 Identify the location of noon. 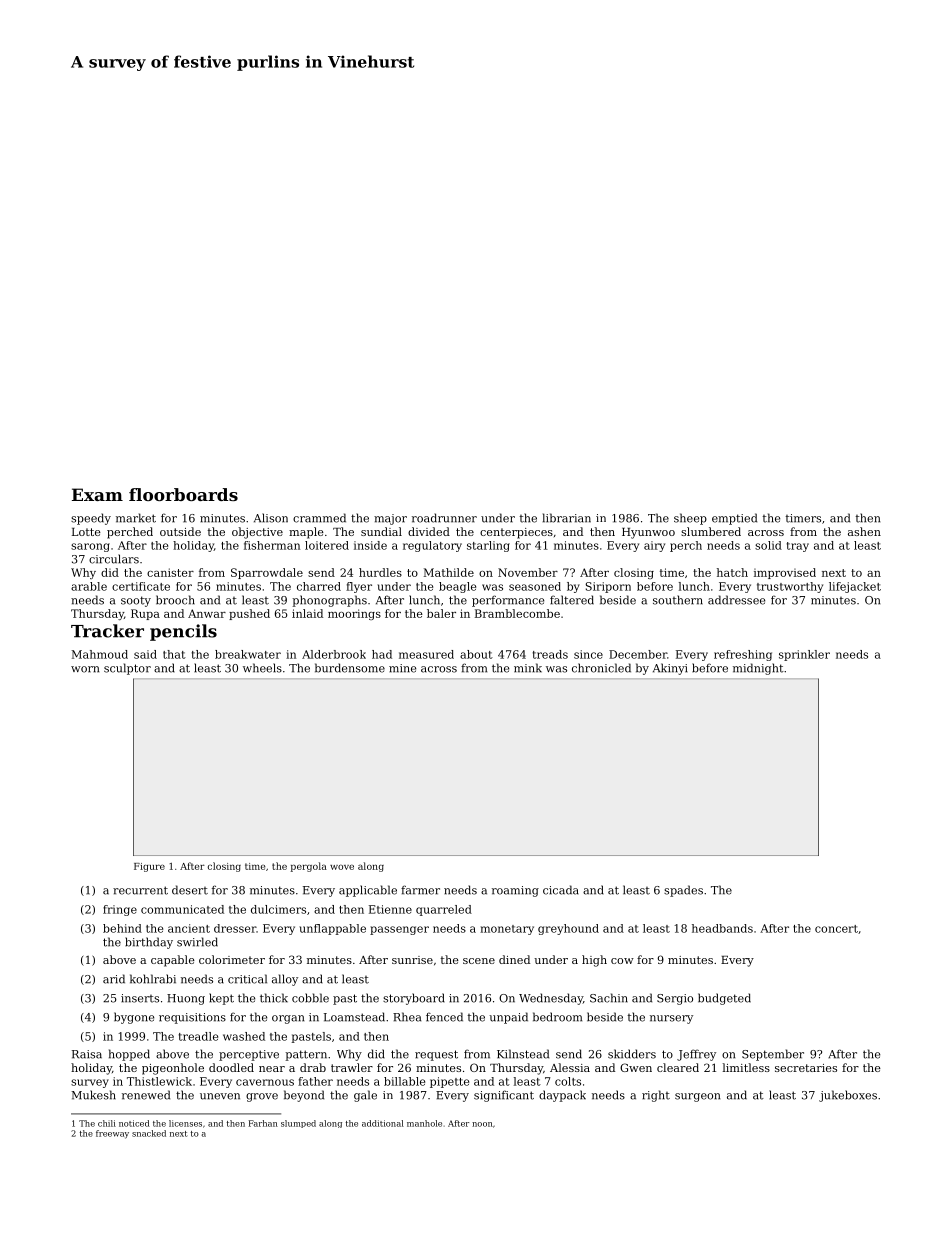
(482, 1124).
